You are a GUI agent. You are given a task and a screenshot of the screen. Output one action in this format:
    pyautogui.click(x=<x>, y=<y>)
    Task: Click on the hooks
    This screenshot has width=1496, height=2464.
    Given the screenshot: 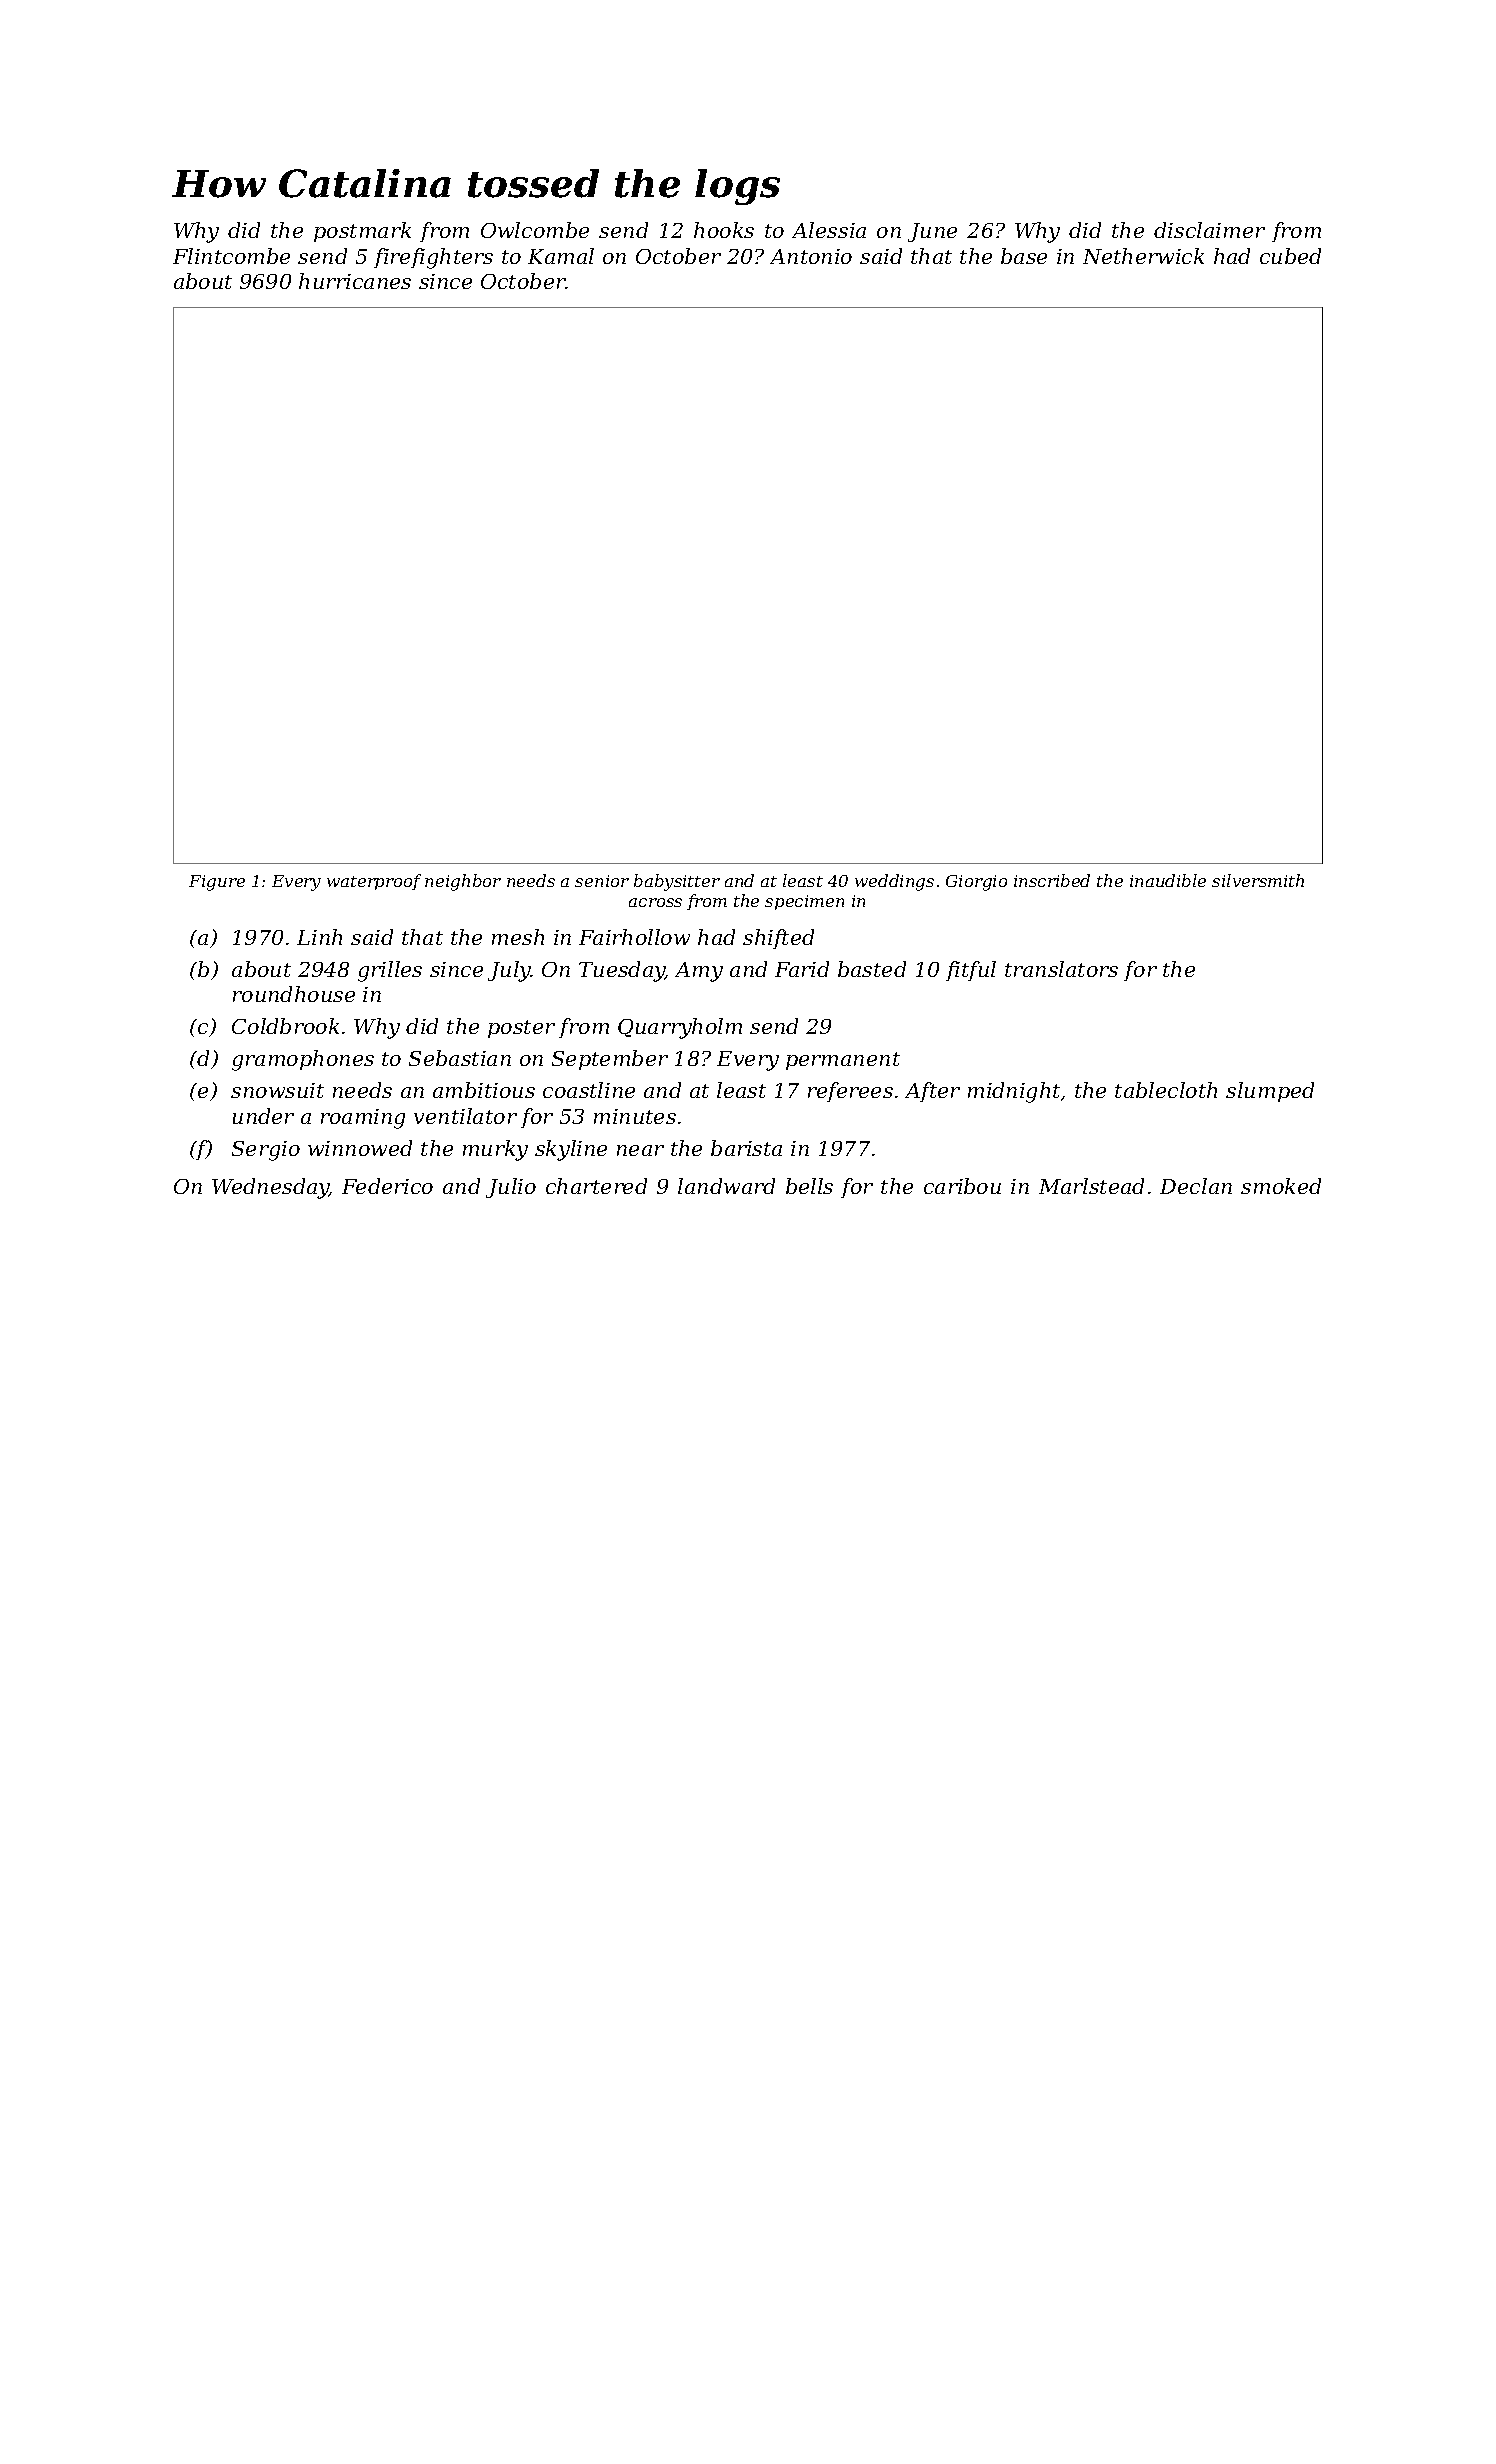 What is the action you would take?
    pyautogui.click(x=724, y=230)
